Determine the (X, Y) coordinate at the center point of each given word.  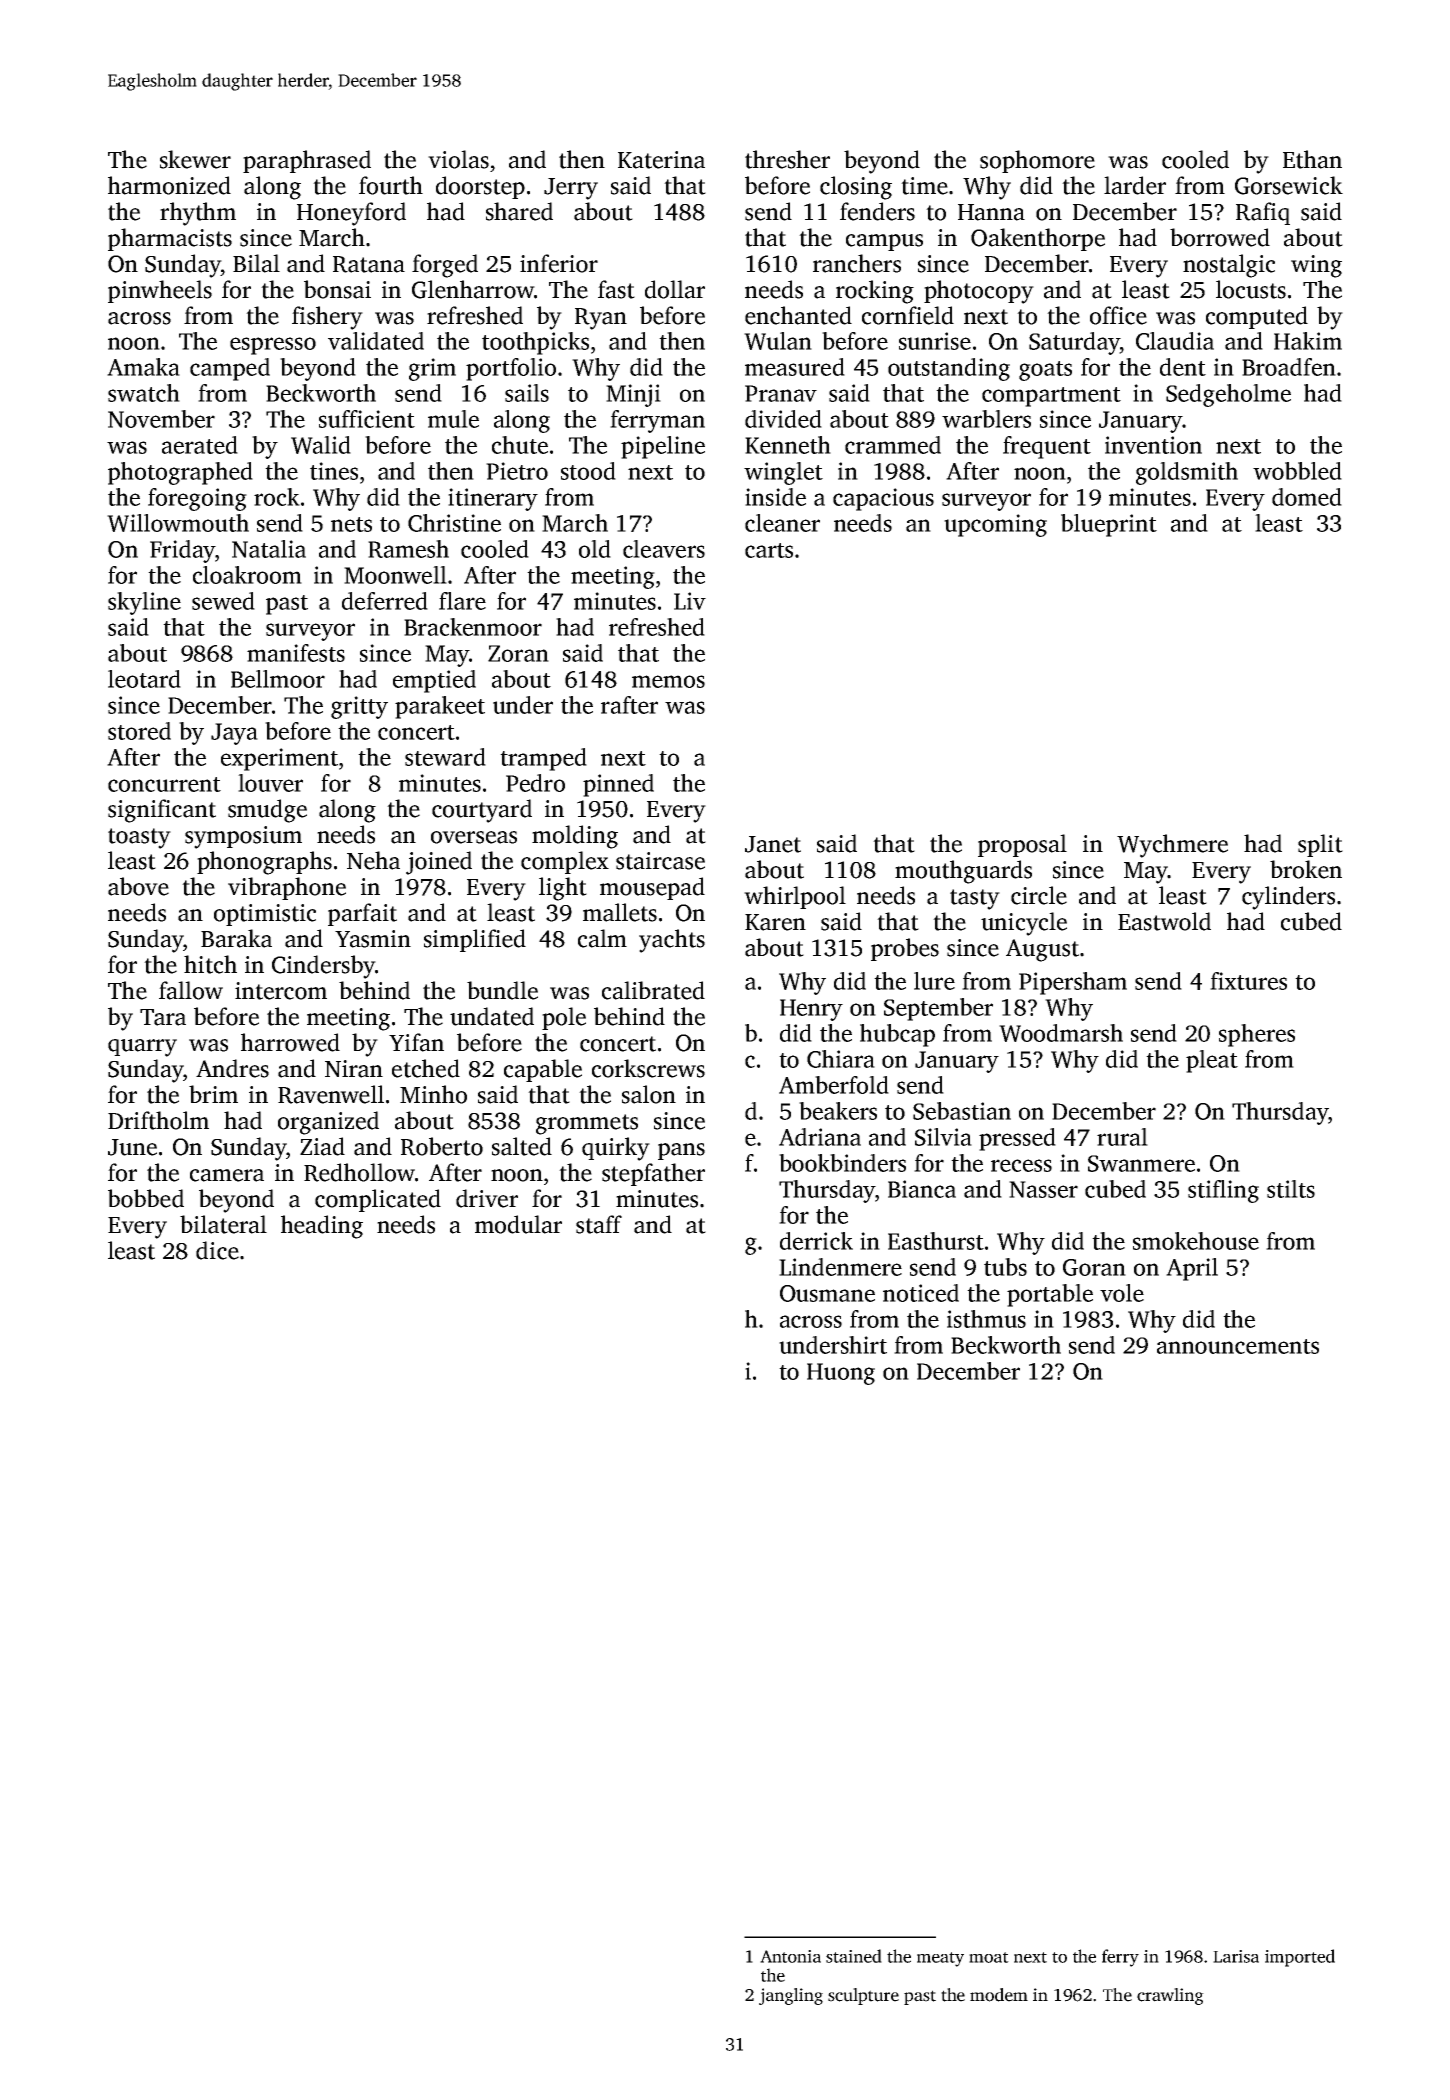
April (1192, 1269)
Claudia (1175, 341)
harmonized (169, 185)
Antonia (790, 1956)
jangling (791, 1996)
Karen (775, 922)
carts (769, 550)
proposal (1022, 845)
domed (1307, 497)
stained (854, 1956)
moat (989, 1957)
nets (351, 524)
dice (217, 1250)
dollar (675, 289)
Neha (373, 860)
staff (599, 1224)
